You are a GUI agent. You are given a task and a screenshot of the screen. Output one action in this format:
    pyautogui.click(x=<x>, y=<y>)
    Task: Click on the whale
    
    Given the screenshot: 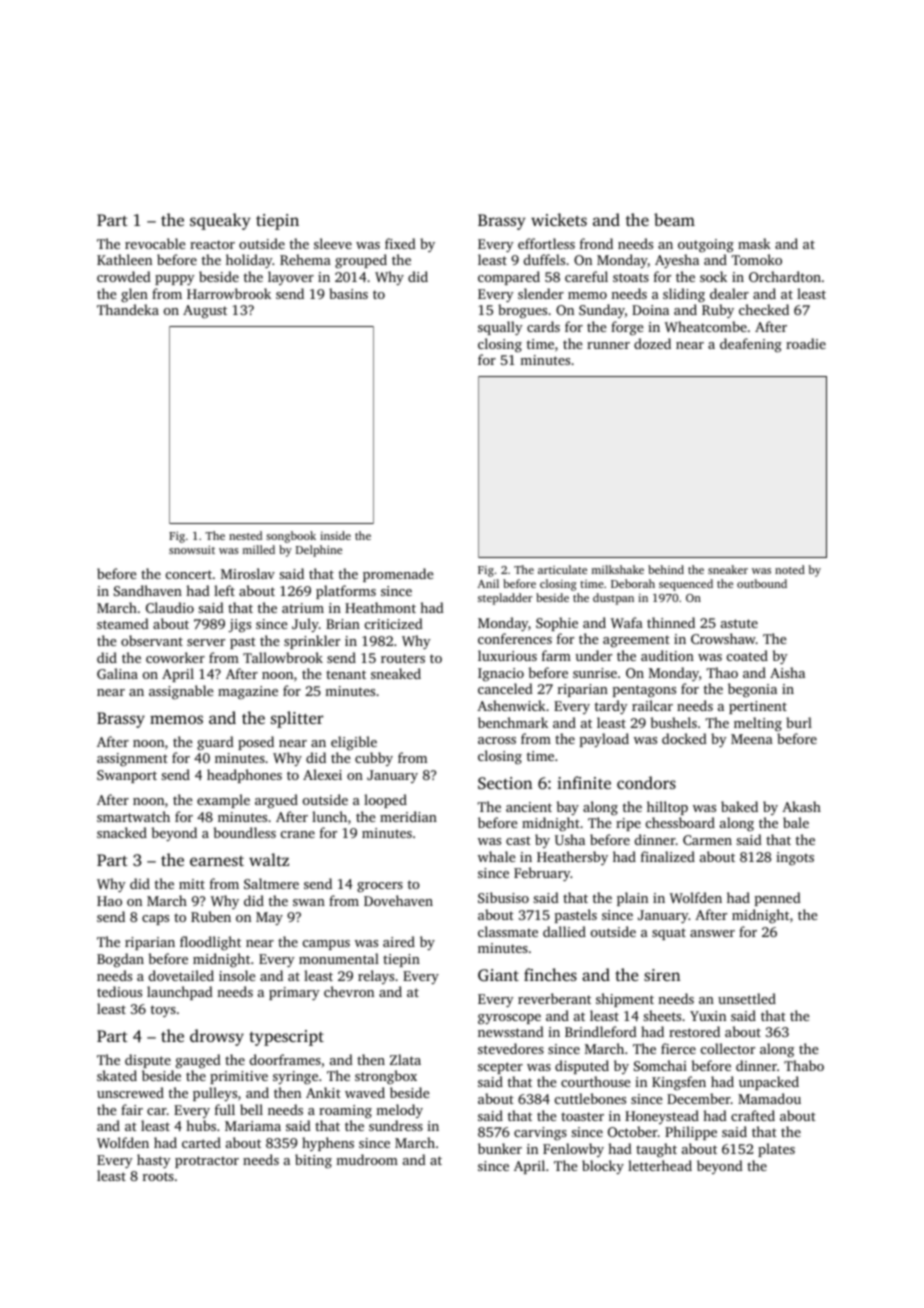 What is the action you would take?
    pyautogui.click(x=496, y=856)
